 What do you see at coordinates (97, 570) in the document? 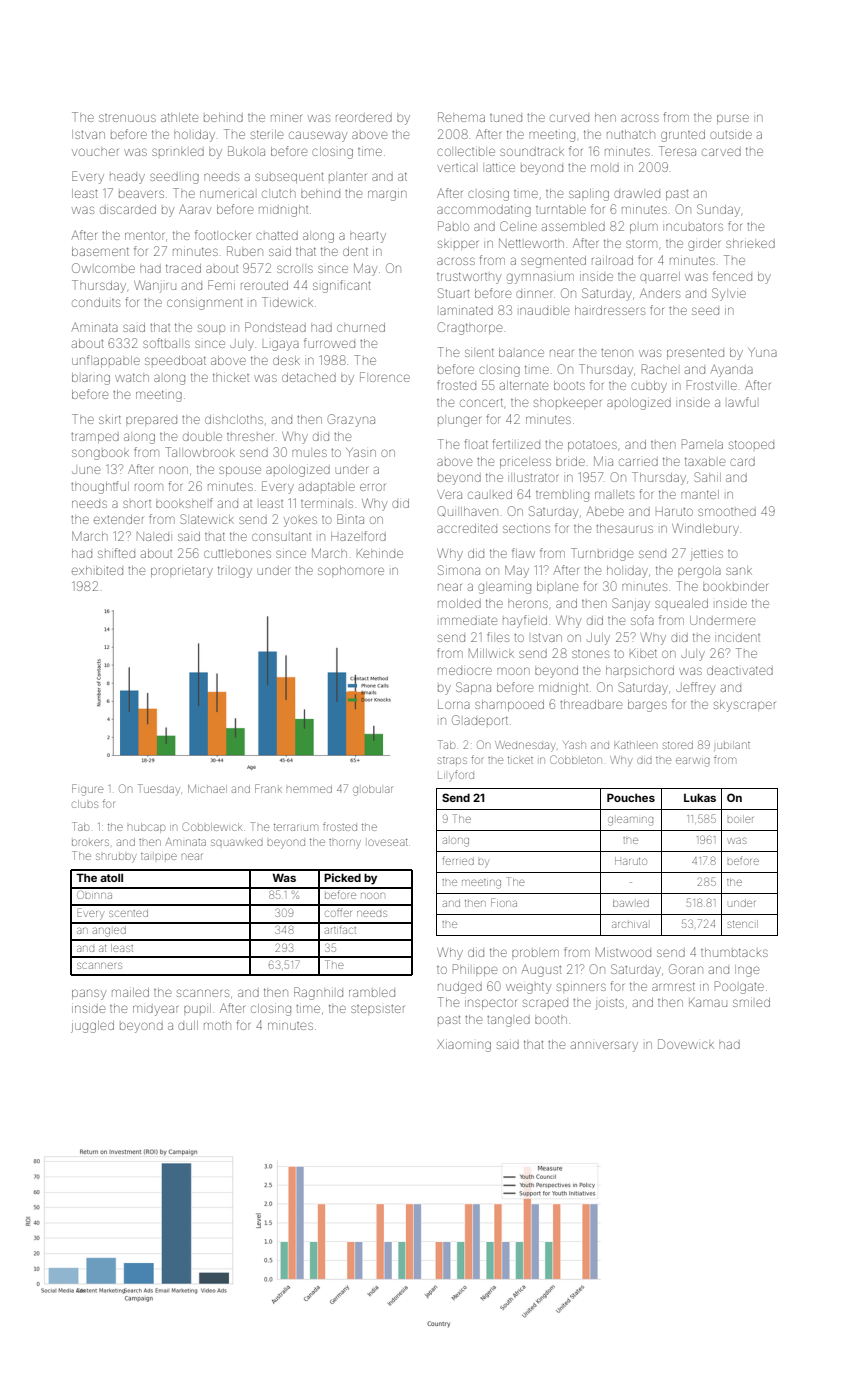
I see `exhibited` at bounding box center [97, 570].
